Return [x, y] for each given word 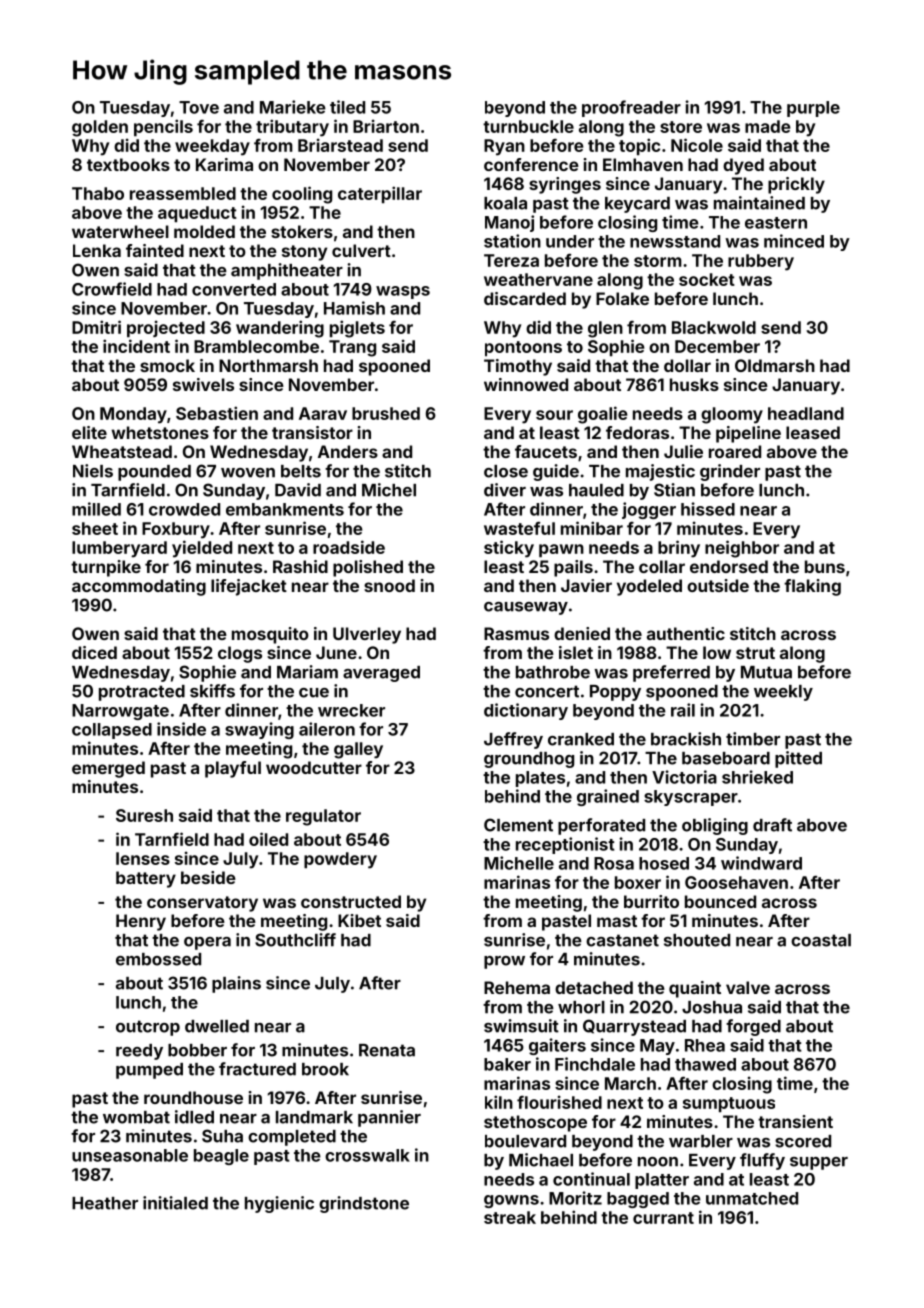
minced [794, 241]
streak [510, 1217]
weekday [212, 147]
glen [605, 329]
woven [248, 473]
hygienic [279, 1204]
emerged [108, 769]
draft [772, 825]
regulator [323, 817]
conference [531, 164]
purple [813, 109]
